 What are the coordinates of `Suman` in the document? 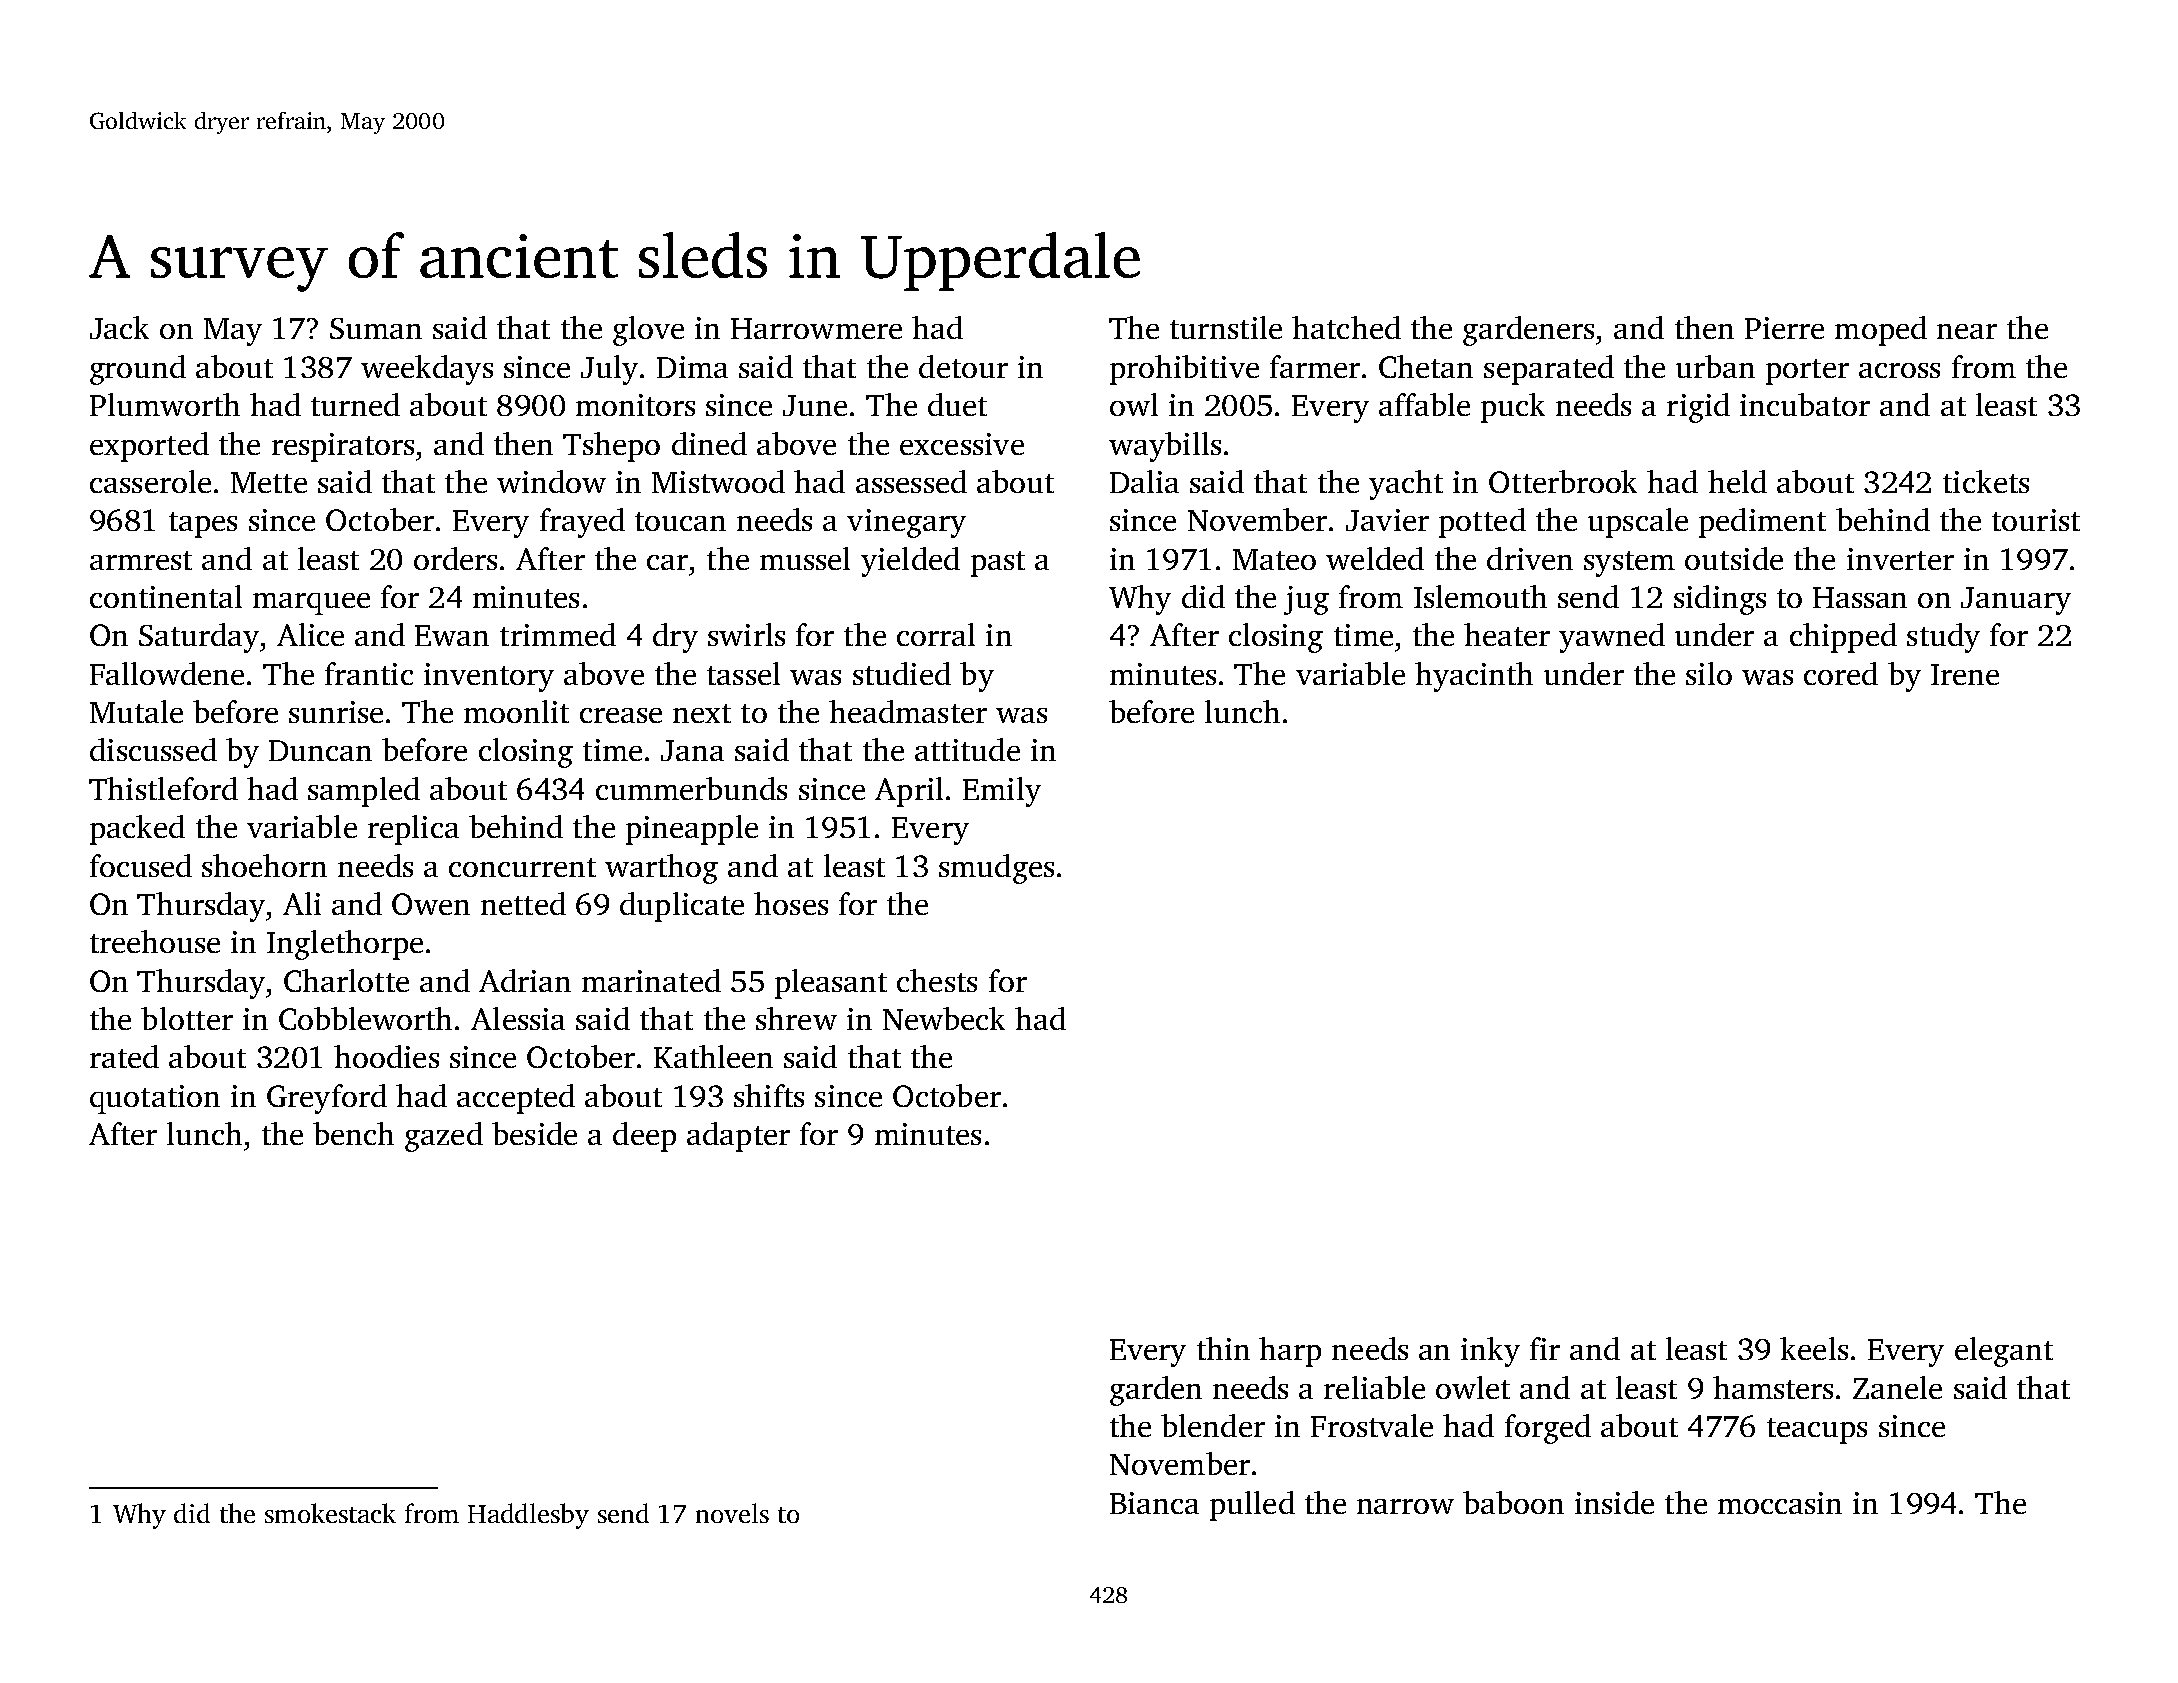 It's located at (376, 328).
